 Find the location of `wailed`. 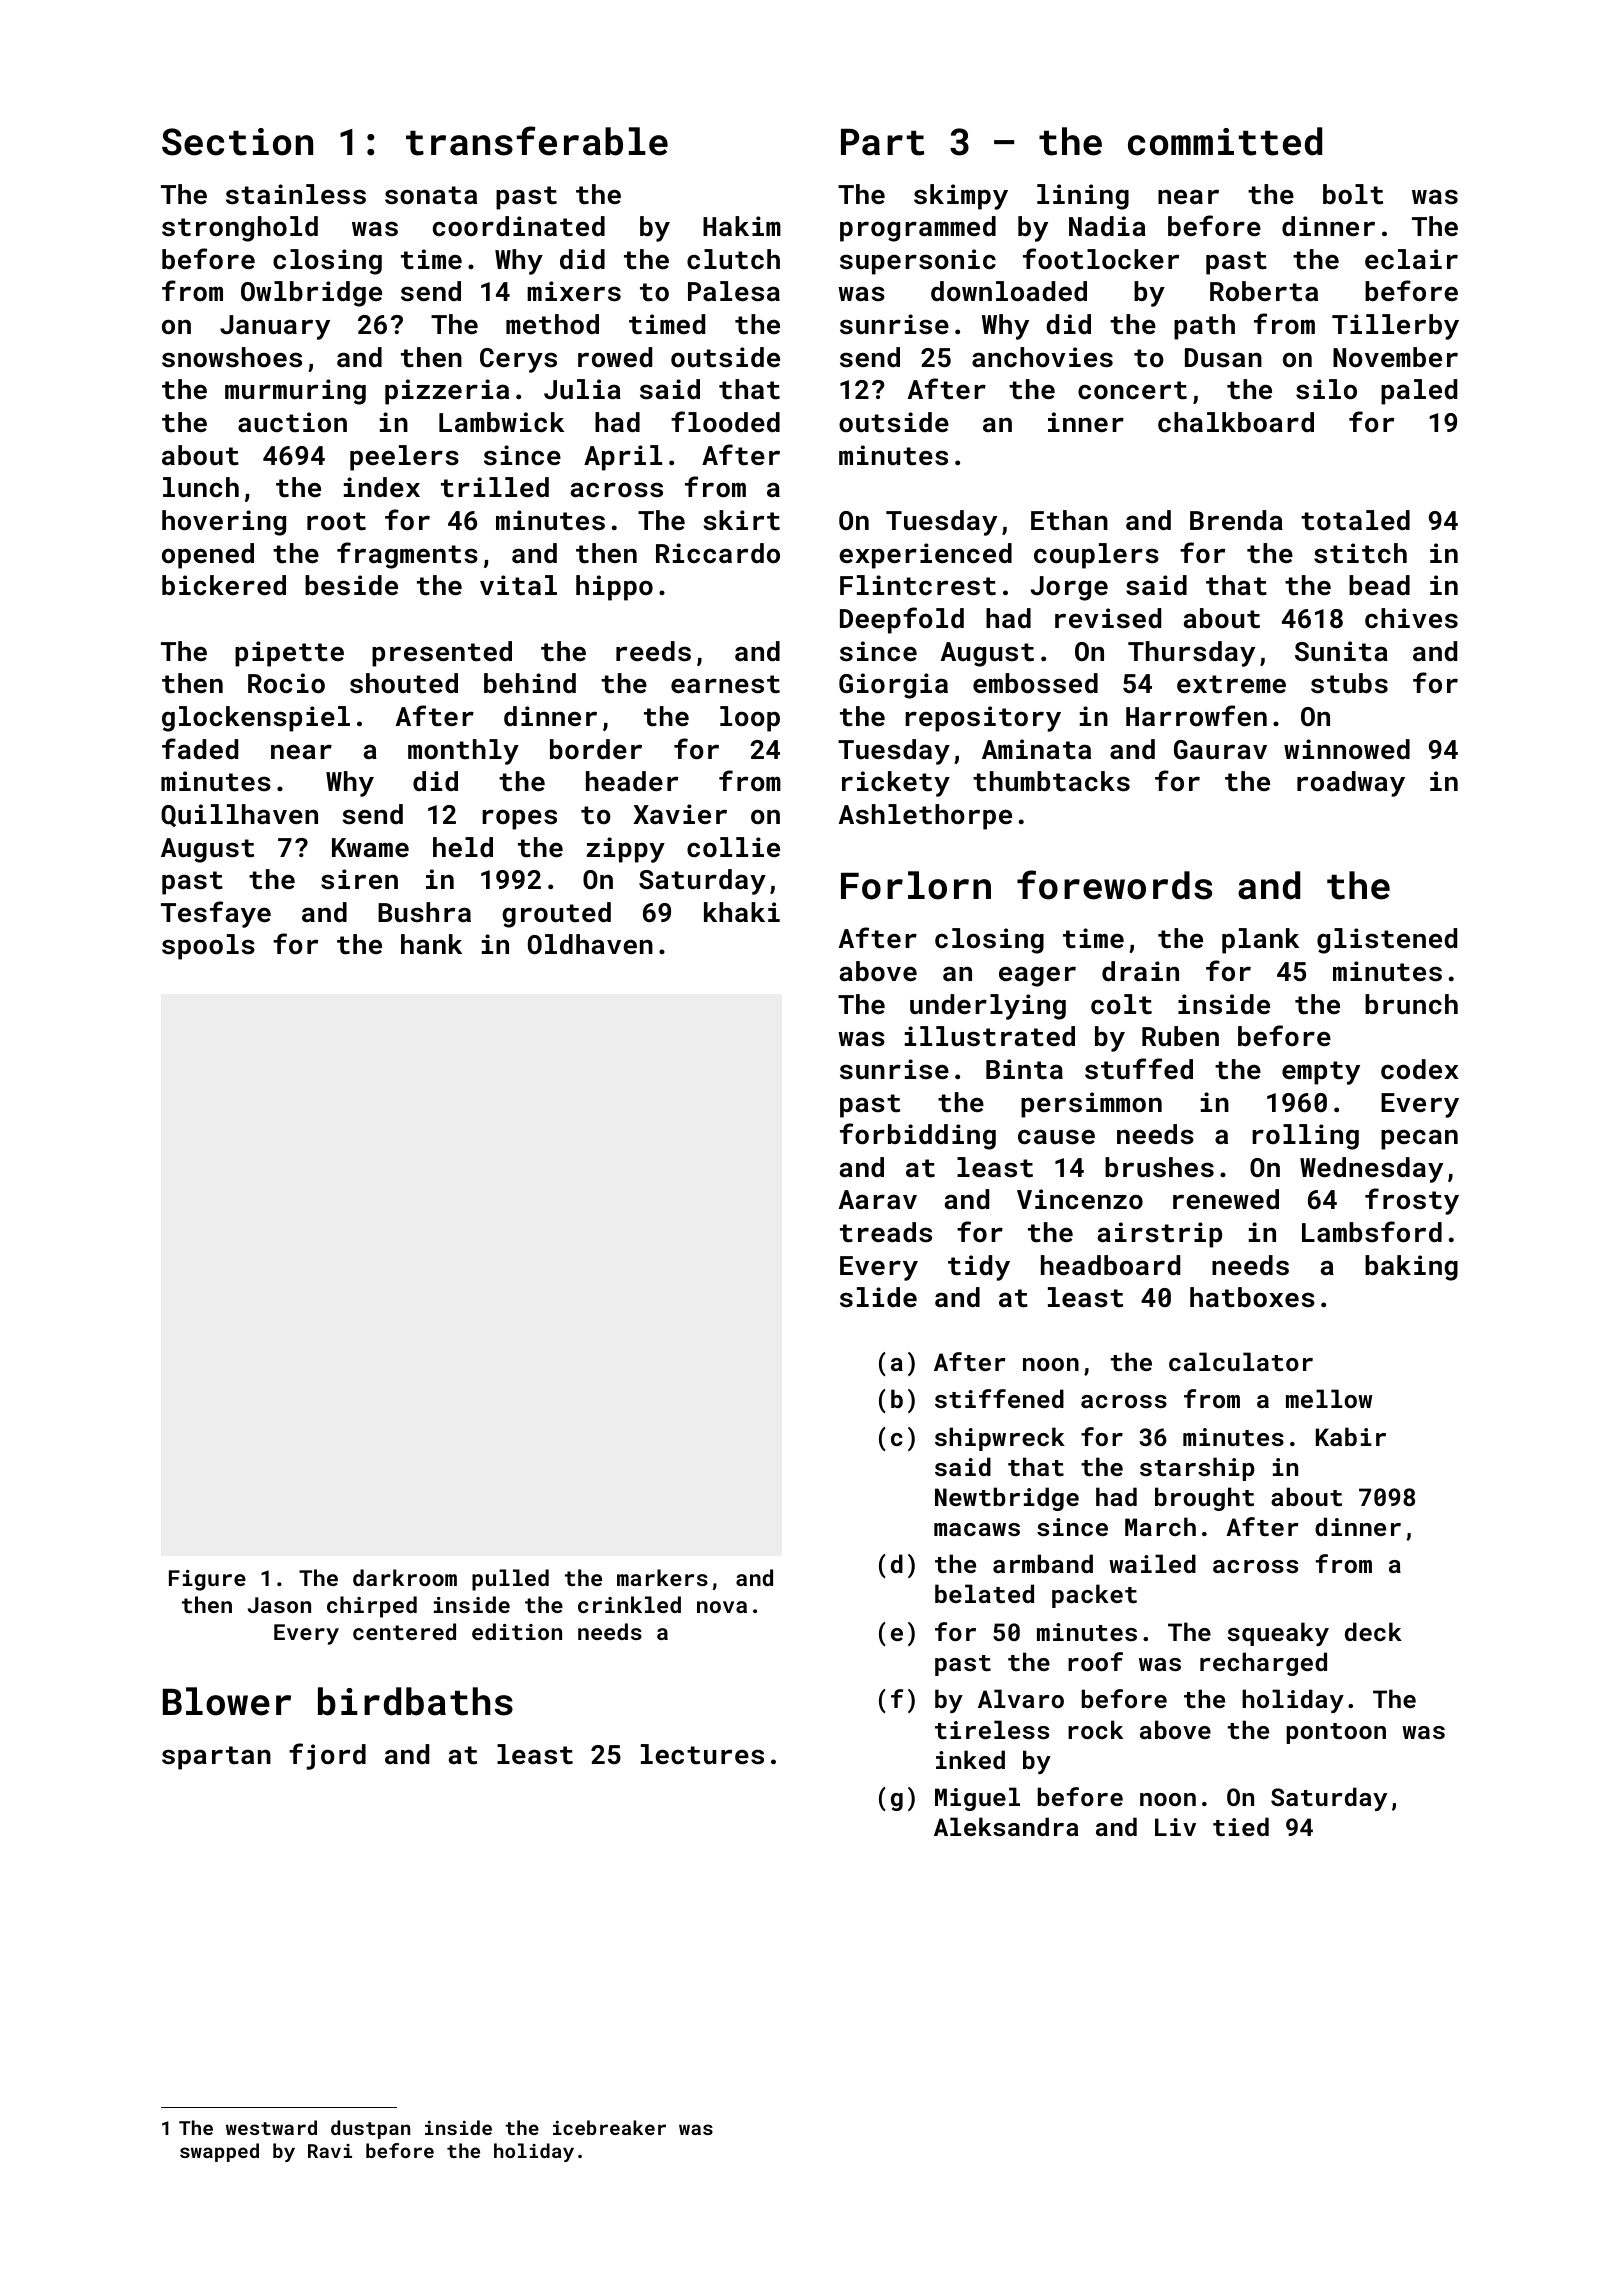

wailed is located at coordinates (1152, 1563).
